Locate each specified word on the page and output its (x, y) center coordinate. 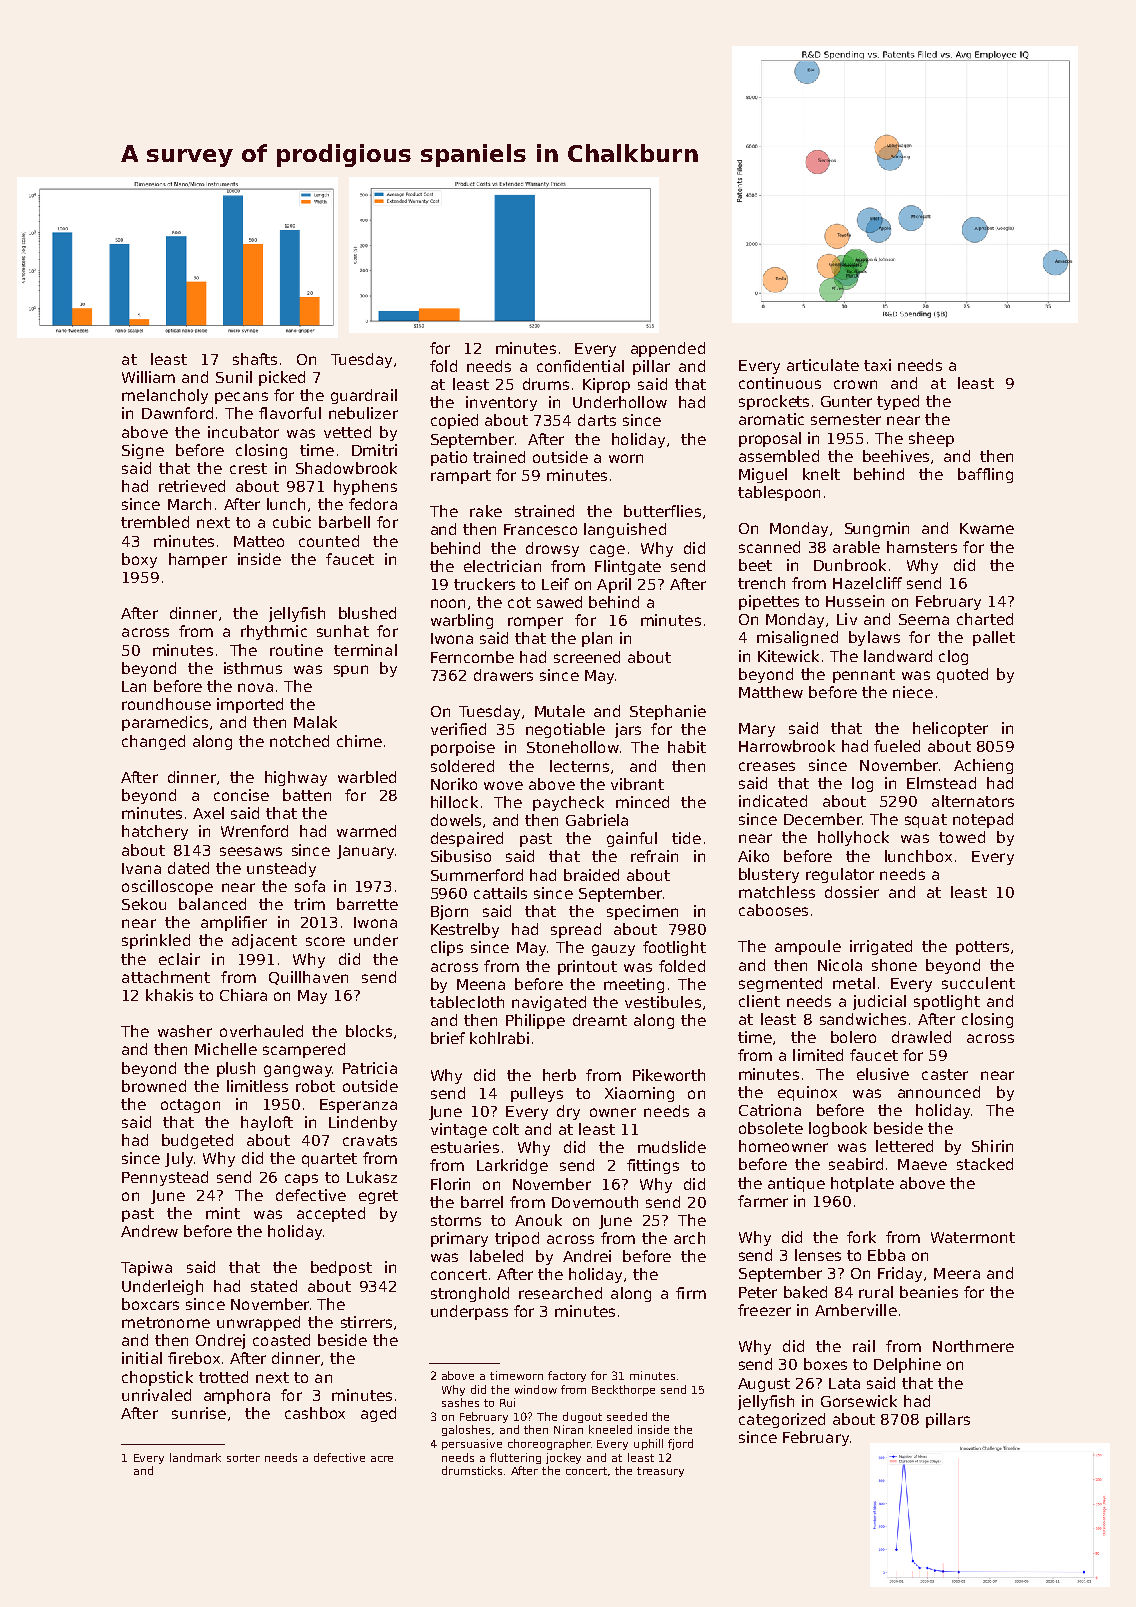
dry (568, 1112)
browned (154, 1086)
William (148, 377)
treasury (660, 1472)
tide (686, 838)
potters (982, 948)
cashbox (315, 1413)
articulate (823, 365)
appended (668, 349)
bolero (853, 1037)
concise (241, 795)
